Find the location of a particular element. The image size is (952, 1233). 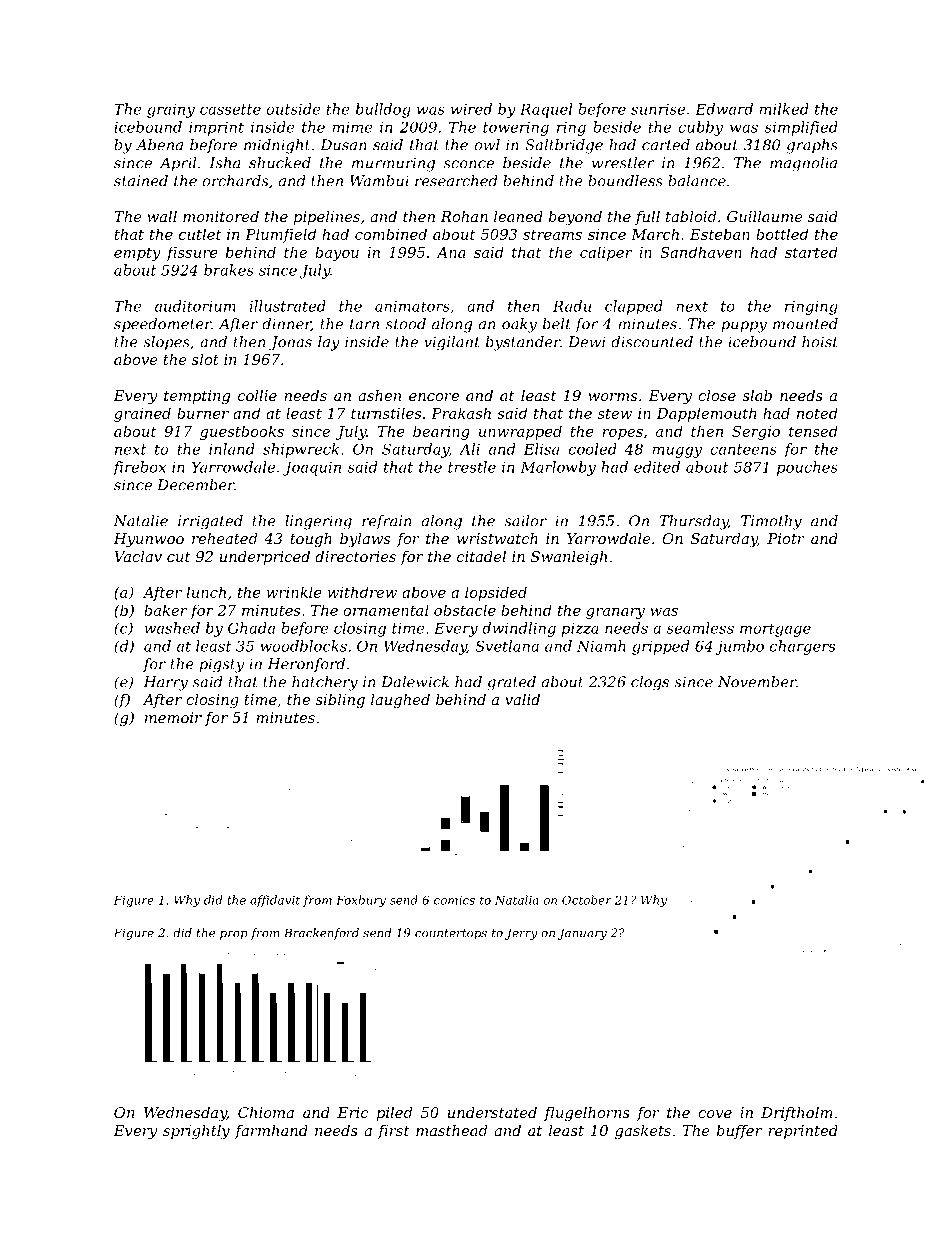

farmhand is located at coordinates (271, 1132).
